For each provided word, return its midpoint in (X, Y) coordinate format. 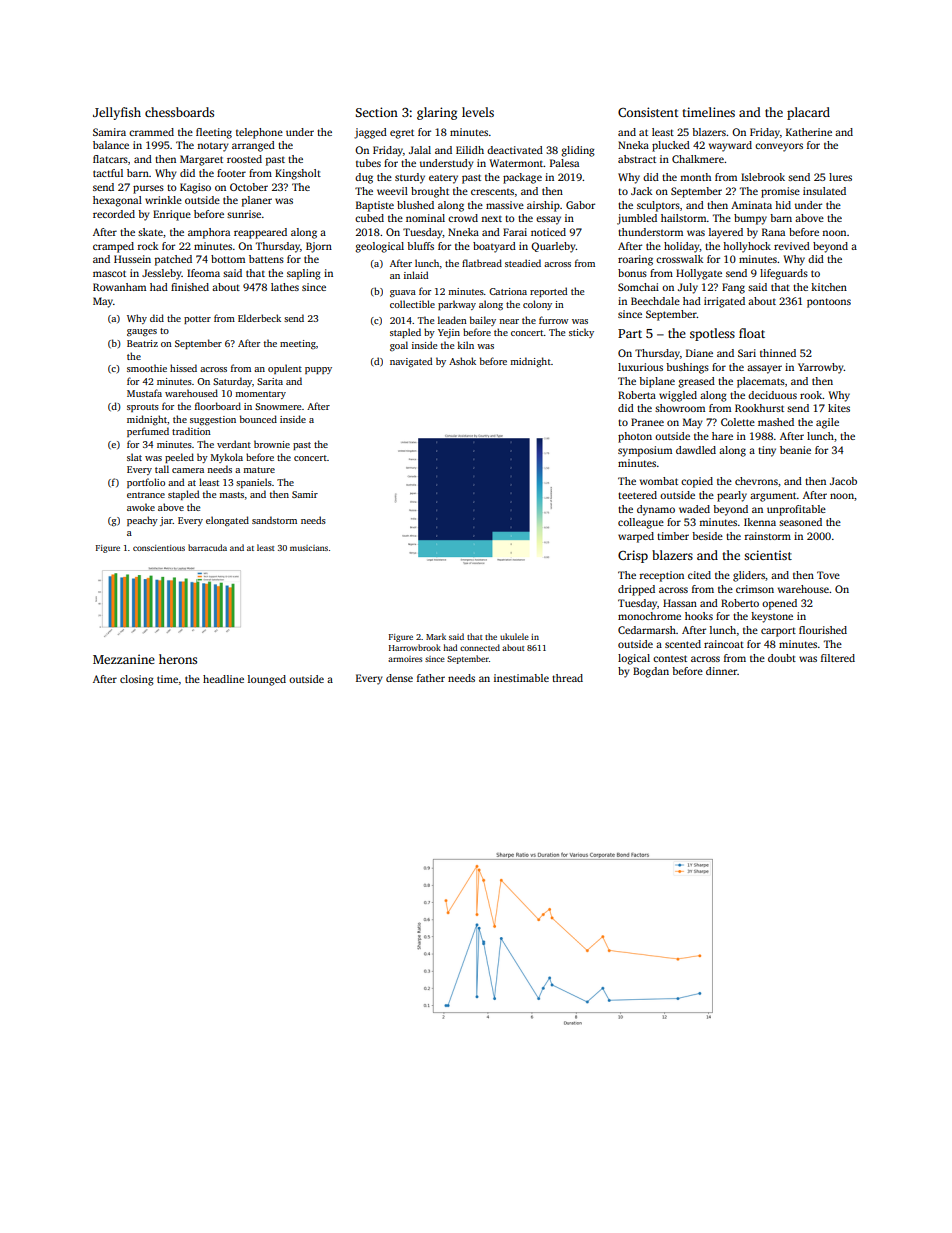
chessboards (179, 112)
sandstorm (274, 520)
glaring (437, 113)
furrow (554, 320)
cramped (113, 247)
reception (662, 576)
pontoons (829, 303)
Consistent (648, 112)
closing (137, 680)
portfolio (146, 483)
